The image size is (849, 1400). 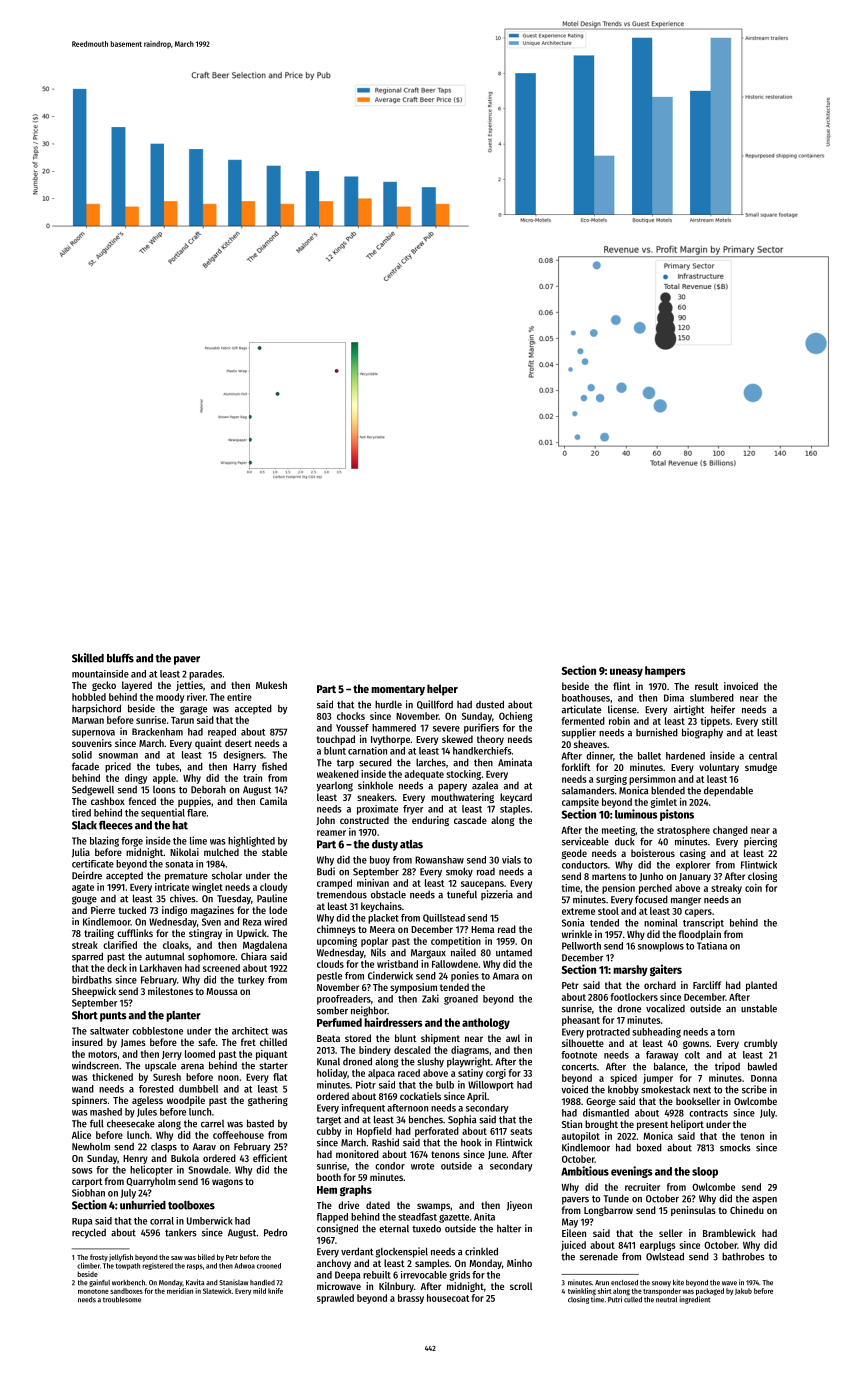 What do you see at coordinates (726, 1032) in the screenshot?
I see `torn` at bounding box center [726, 1032].
